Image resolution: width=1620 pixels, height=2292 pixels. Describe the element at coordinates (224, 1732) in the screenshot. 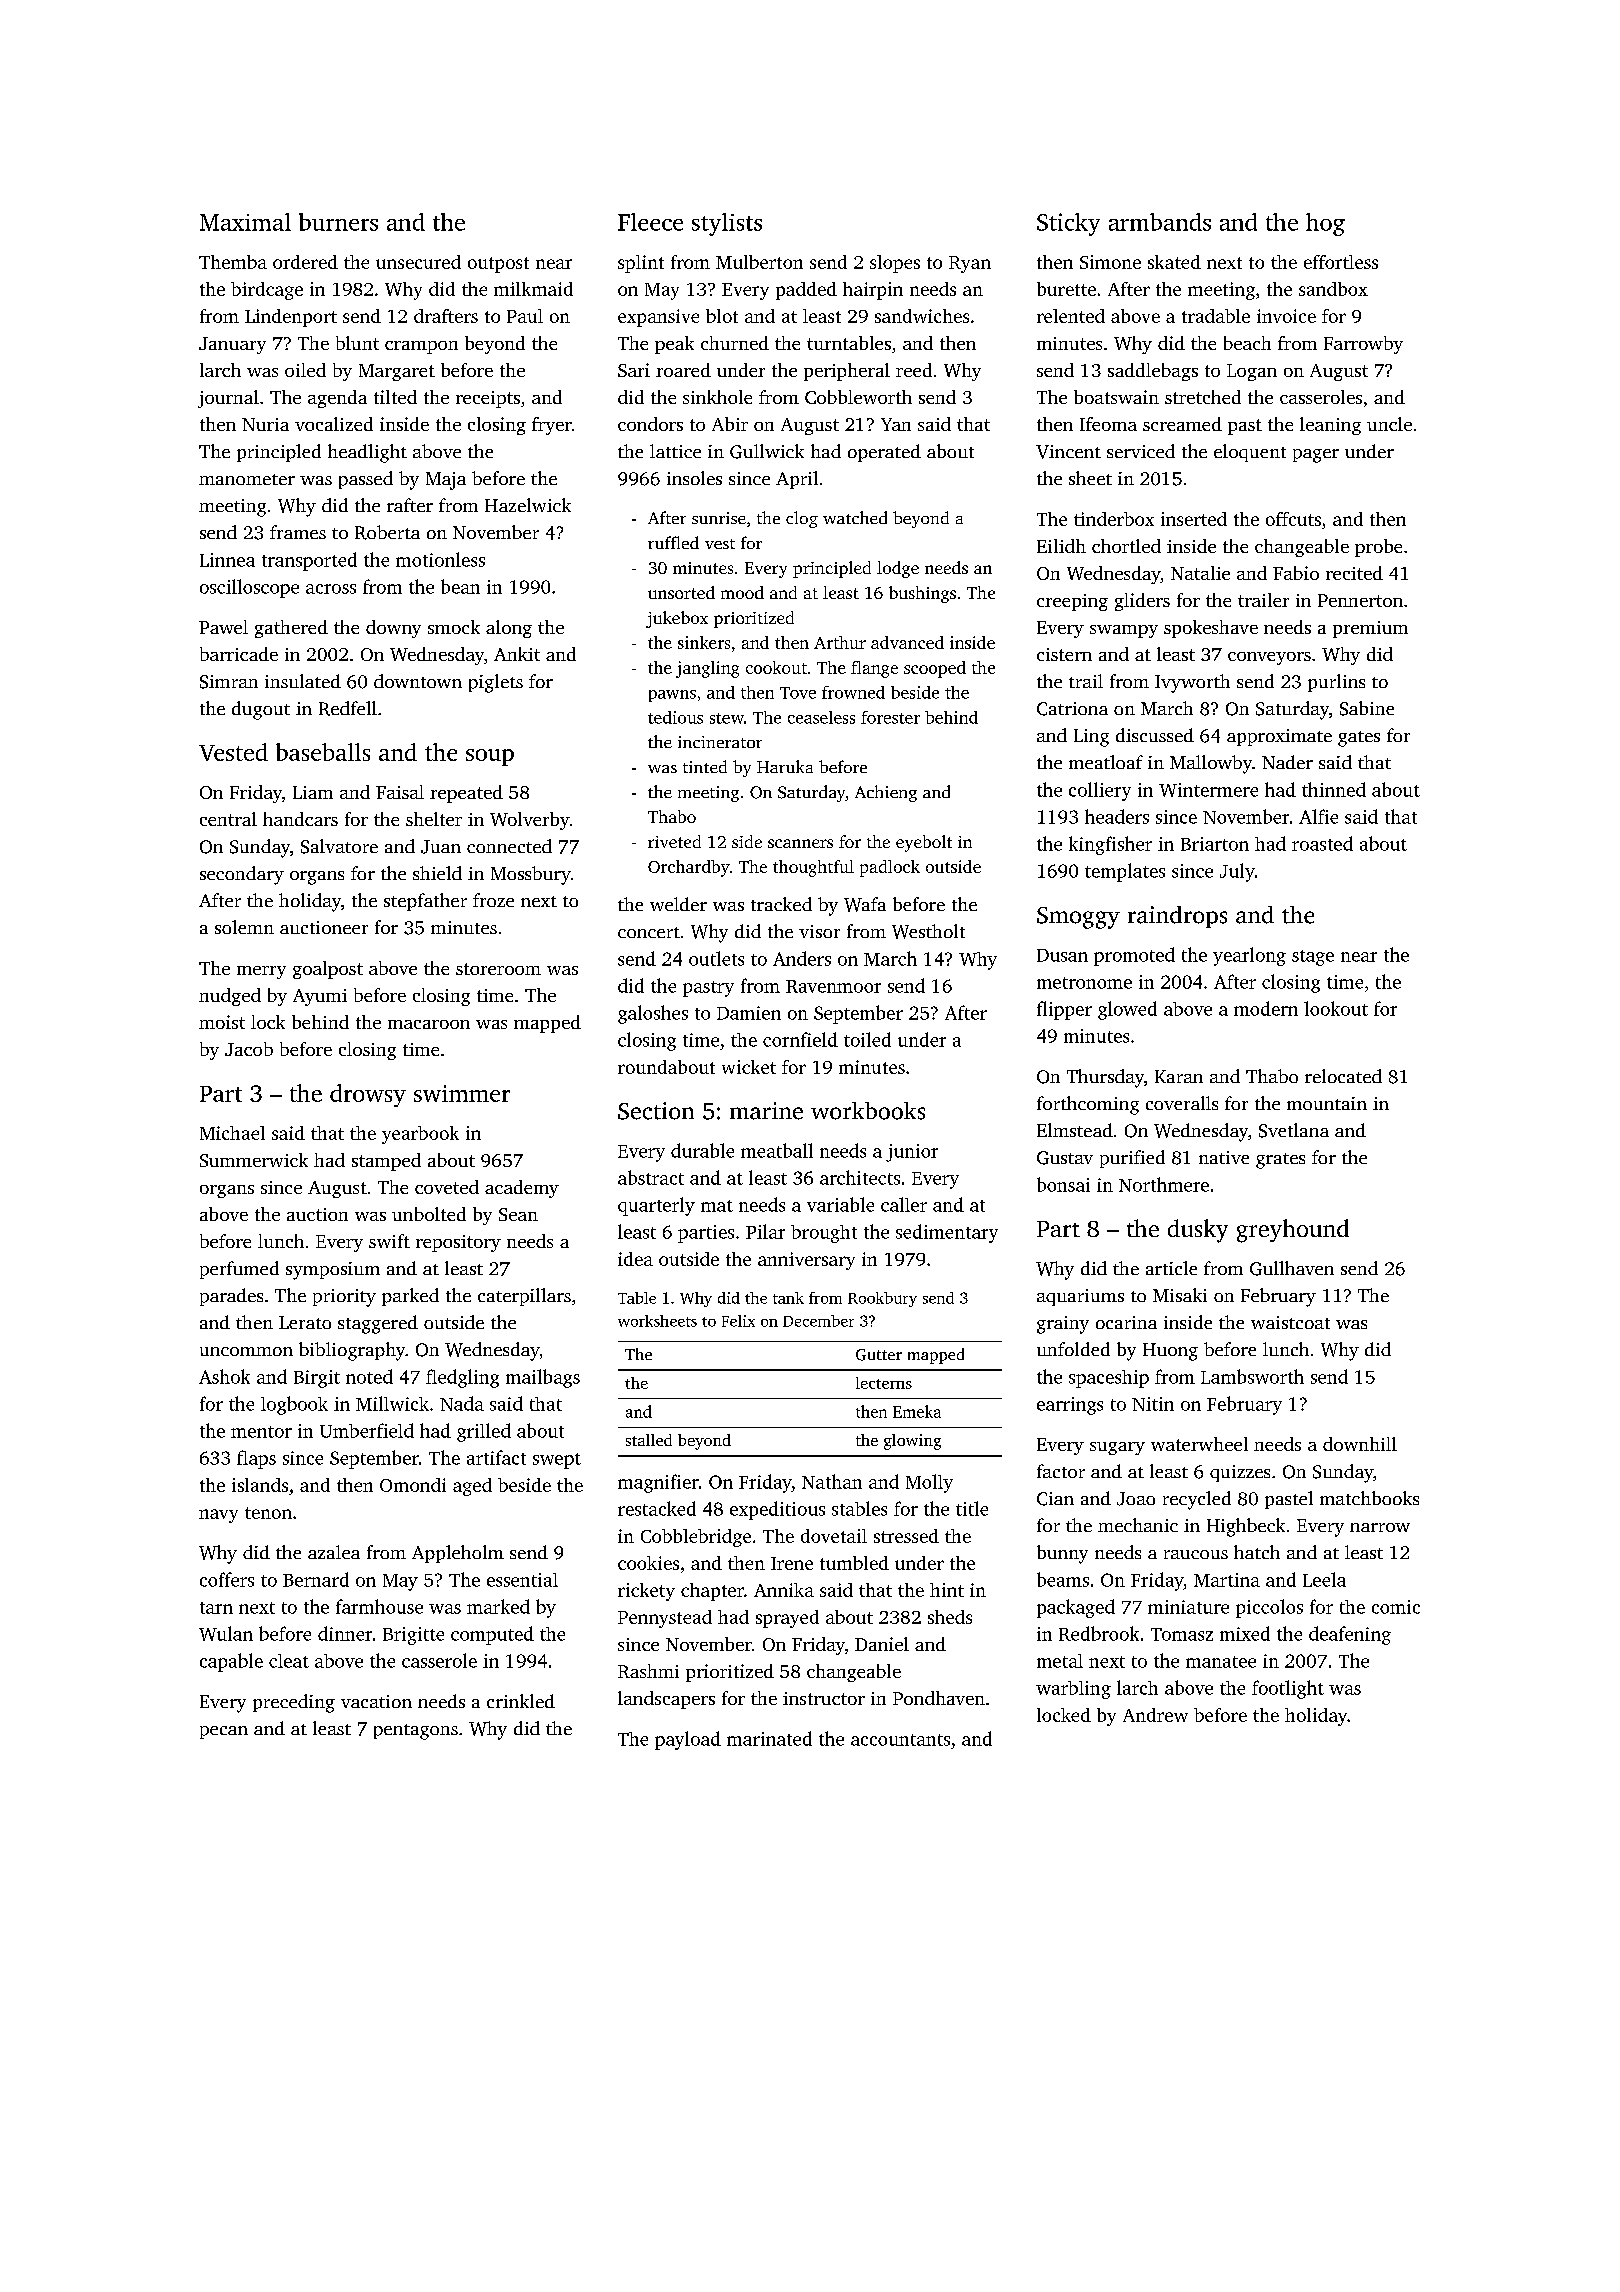

I see `pecan` at that location.
